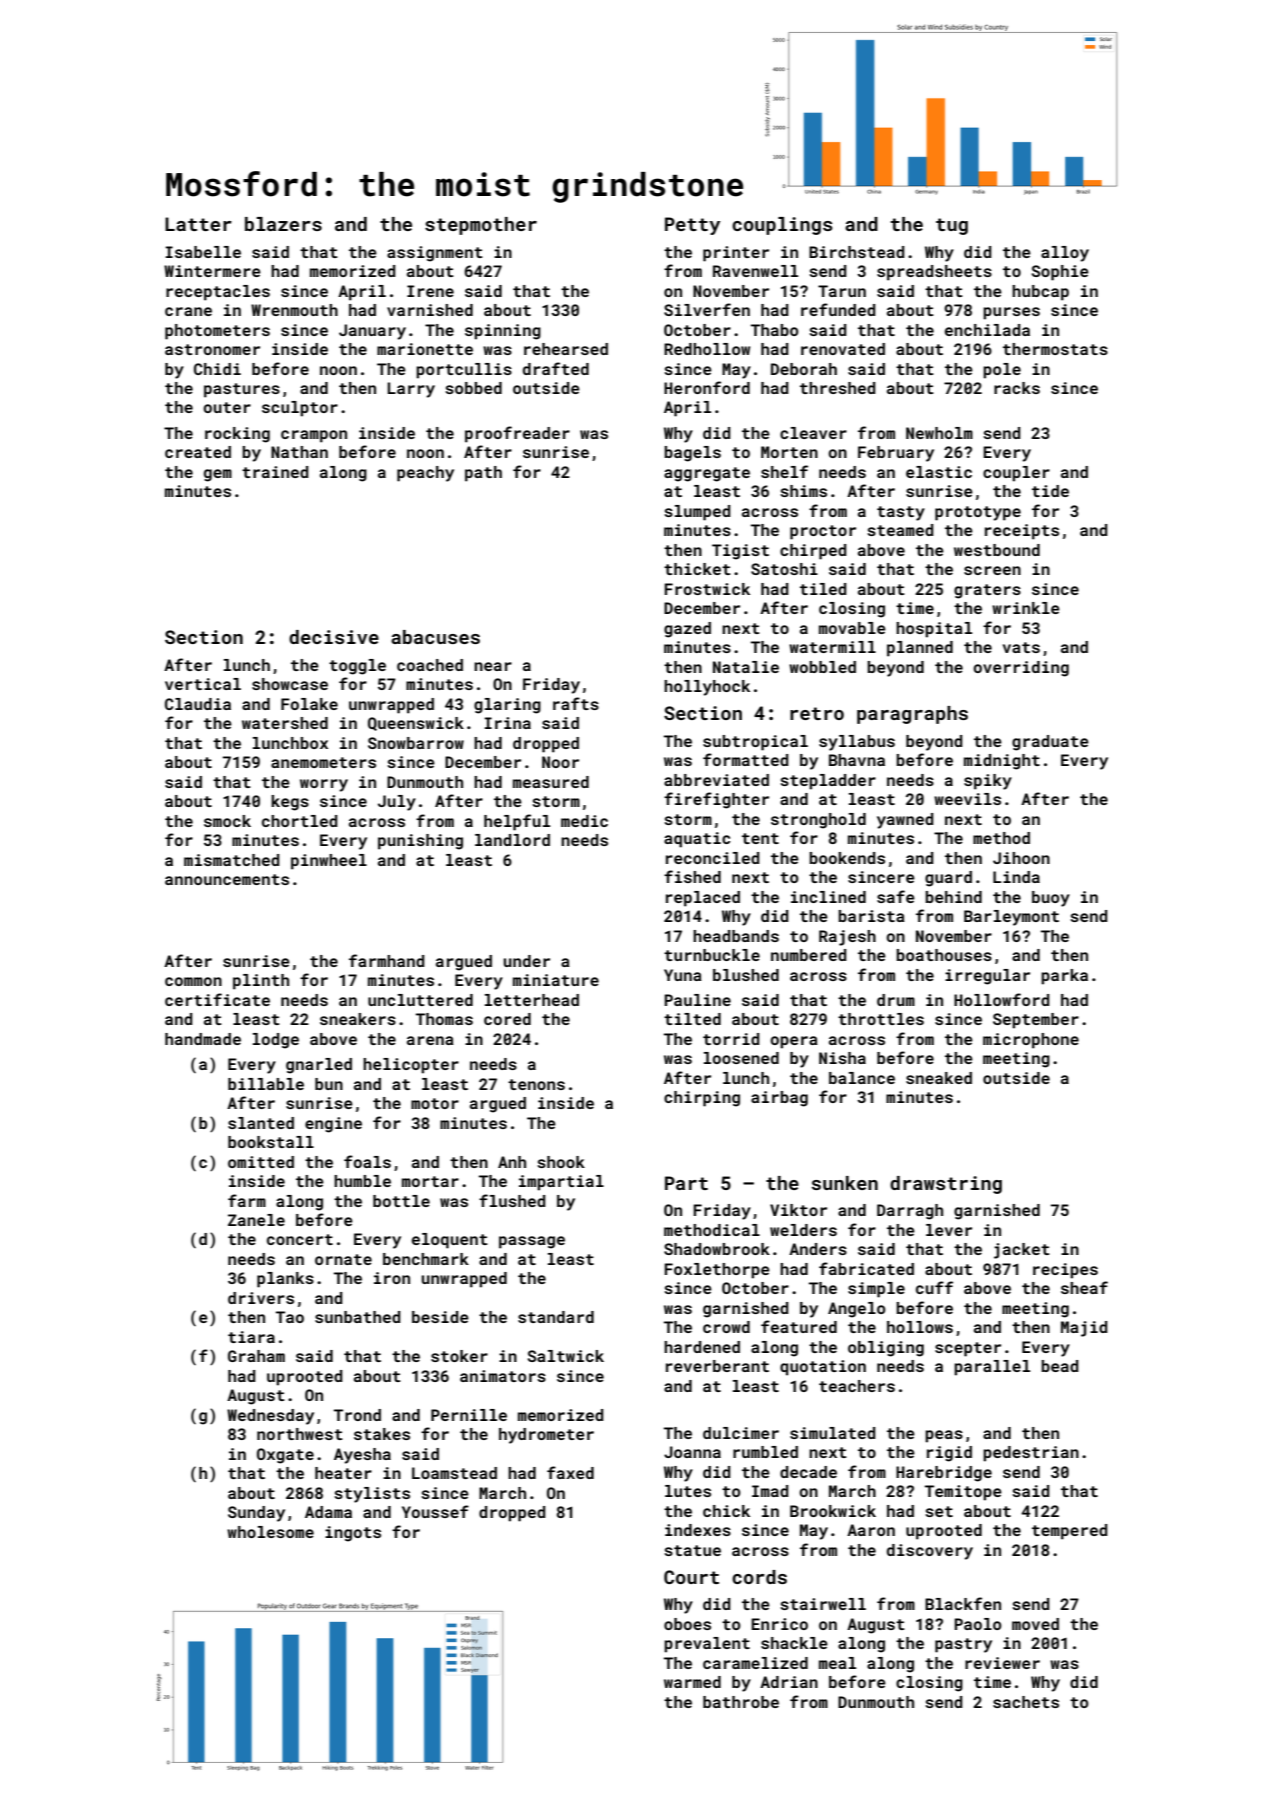 The image size is (1279, 1808). What do you see at coordinates (283, 224) in the image?
I see `blazers` at bounding box center [283, 224].
